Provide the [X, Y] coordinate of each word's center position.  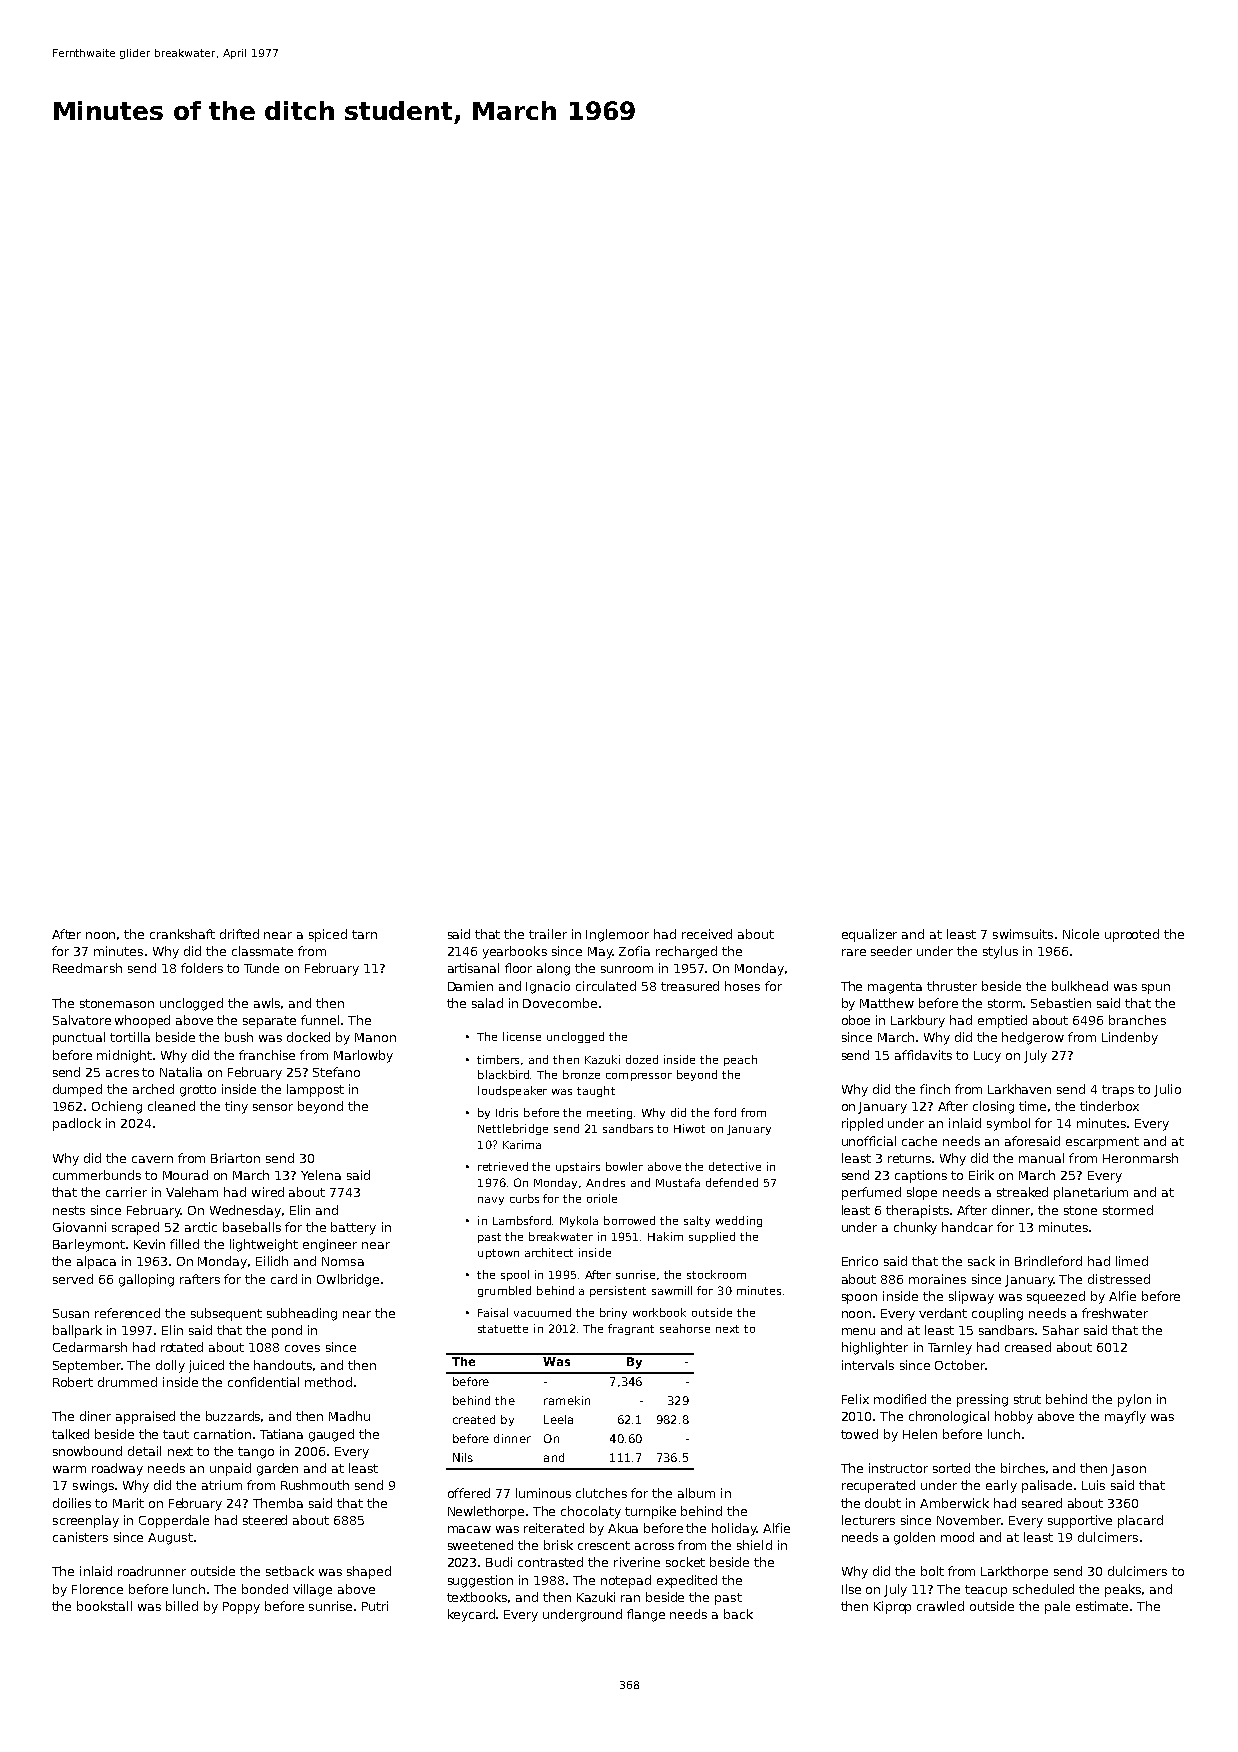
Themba [278, 1503]
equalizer [869, 935]
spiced [328, 935]
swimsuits [1023, 934]
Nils [463, 1457]
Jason [1128, 1470]
